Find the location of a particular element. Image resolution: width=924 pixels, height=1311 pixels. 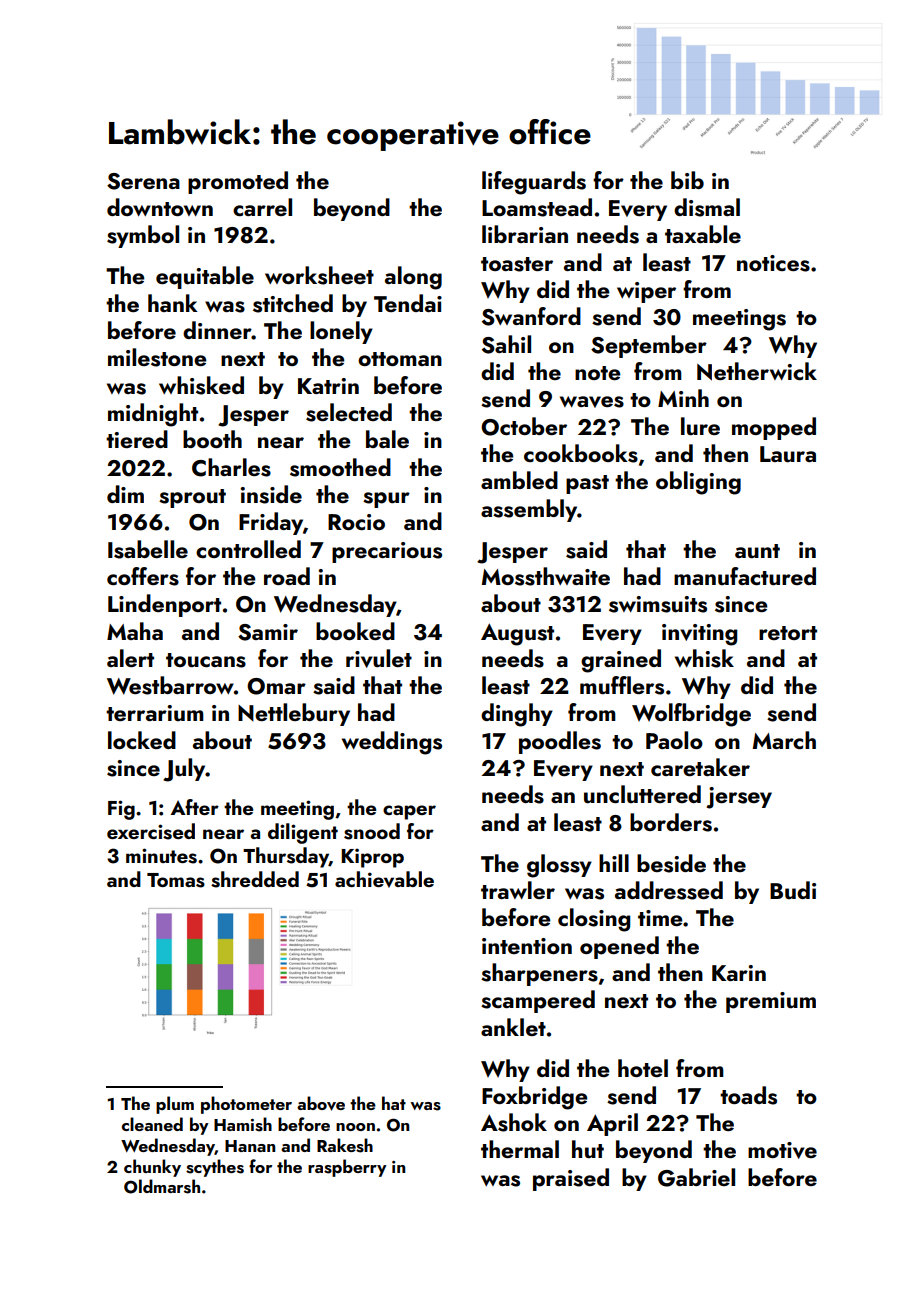

snood is located at coordinates (372, 831).
